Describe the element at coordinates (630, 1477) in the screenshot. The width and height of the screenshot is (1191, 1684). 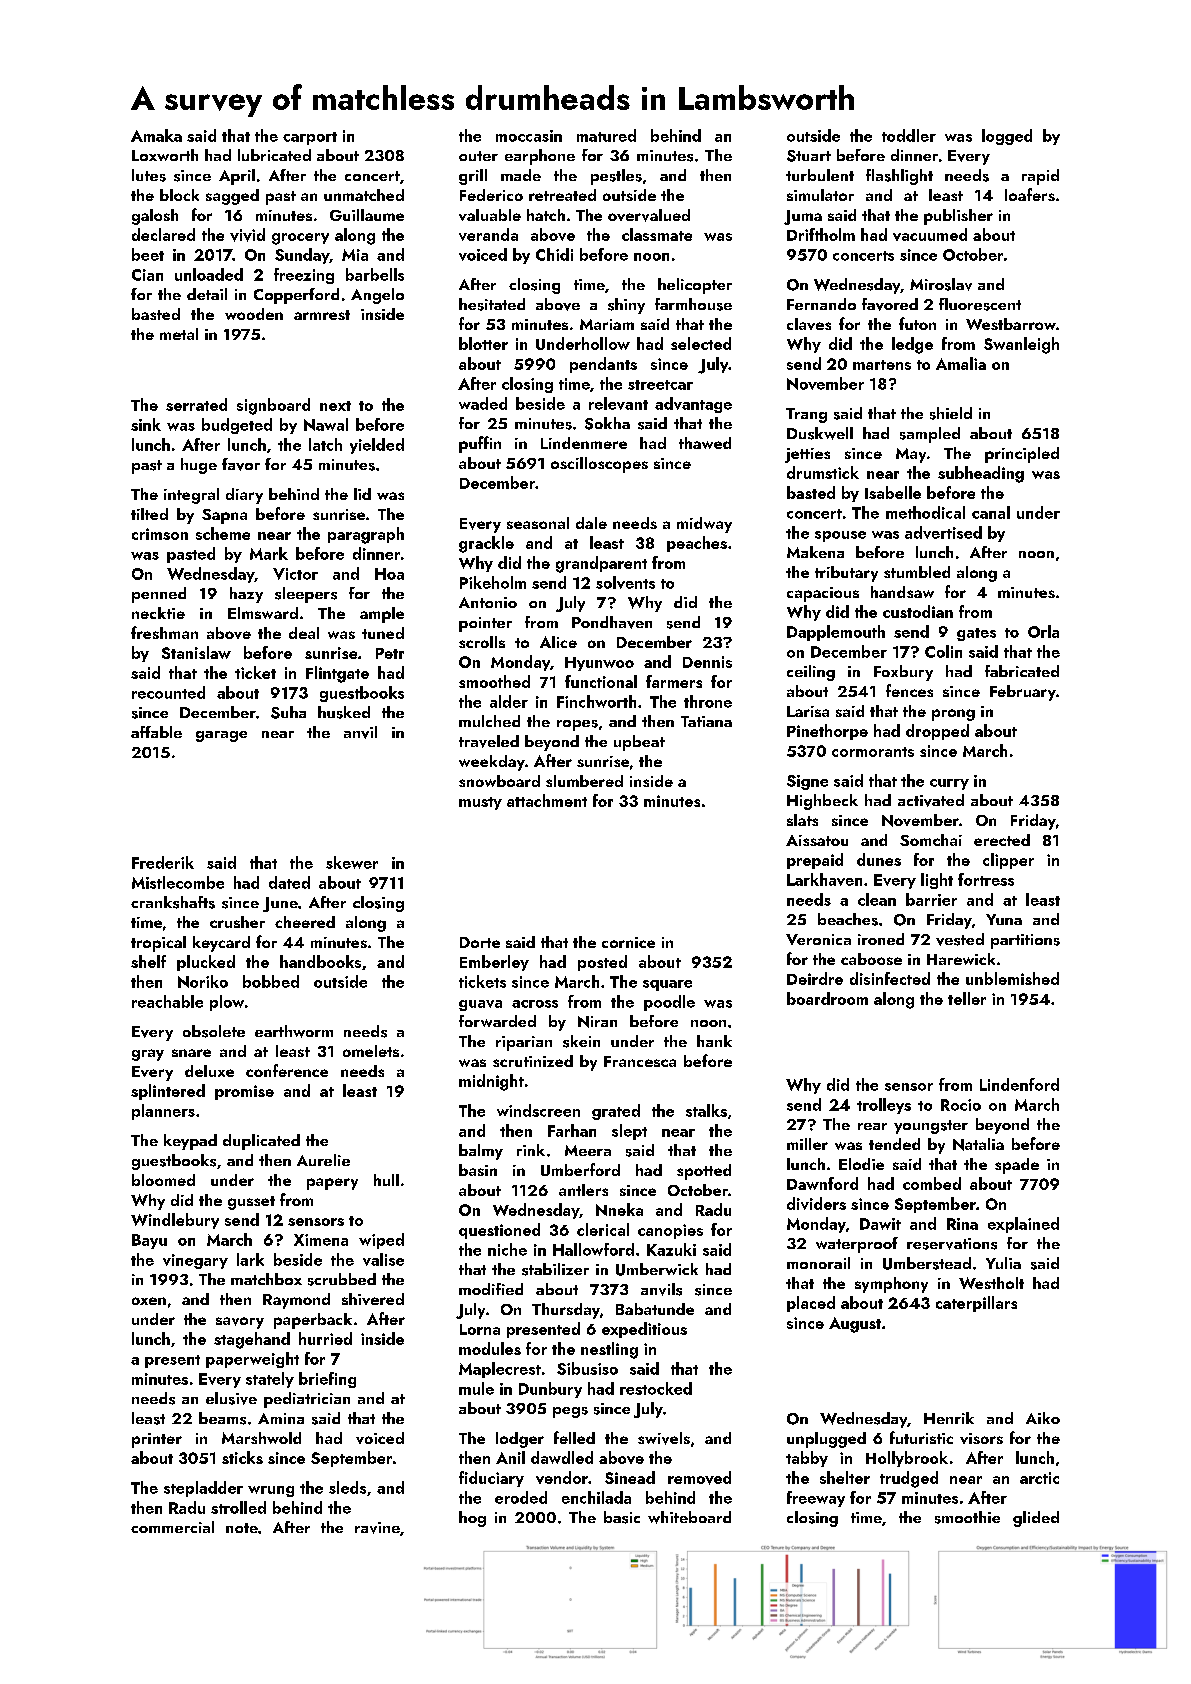
I see `Sinead` at that location.
